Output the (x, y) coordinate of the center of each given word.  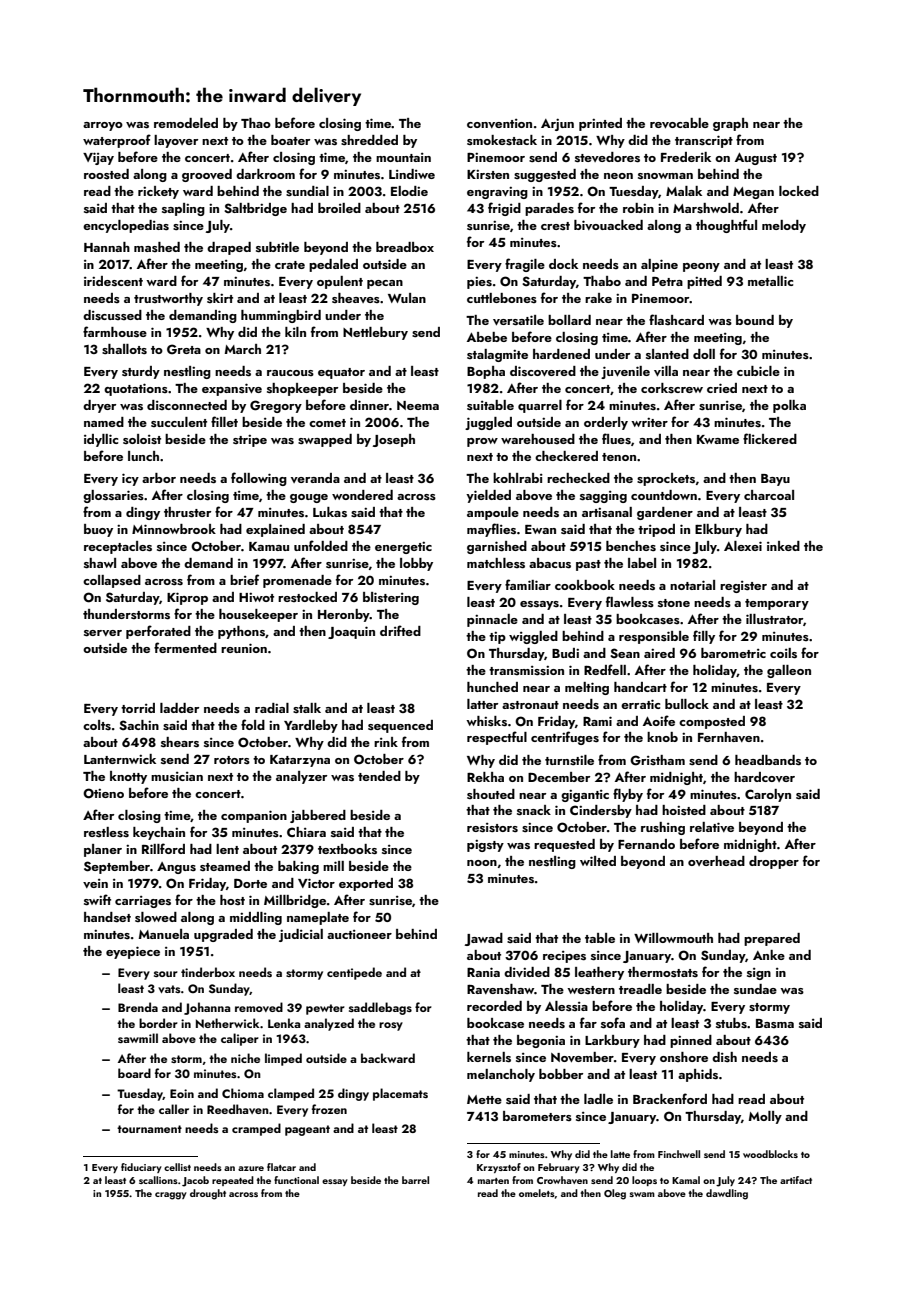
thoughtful (726, 226)
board (134, 1073)
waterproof (117, 141)
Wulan (407, 298)
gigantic (585, 796)
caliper (240, 1039)
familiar (528, 584)
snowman (665, 176)
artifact (796, 1180)
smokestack (502, 140)
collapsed (112, 581)
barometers (537, 1116)
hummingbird (281, 316)
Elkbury (718, 530)
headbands (768, 760)
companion (254, 816)
